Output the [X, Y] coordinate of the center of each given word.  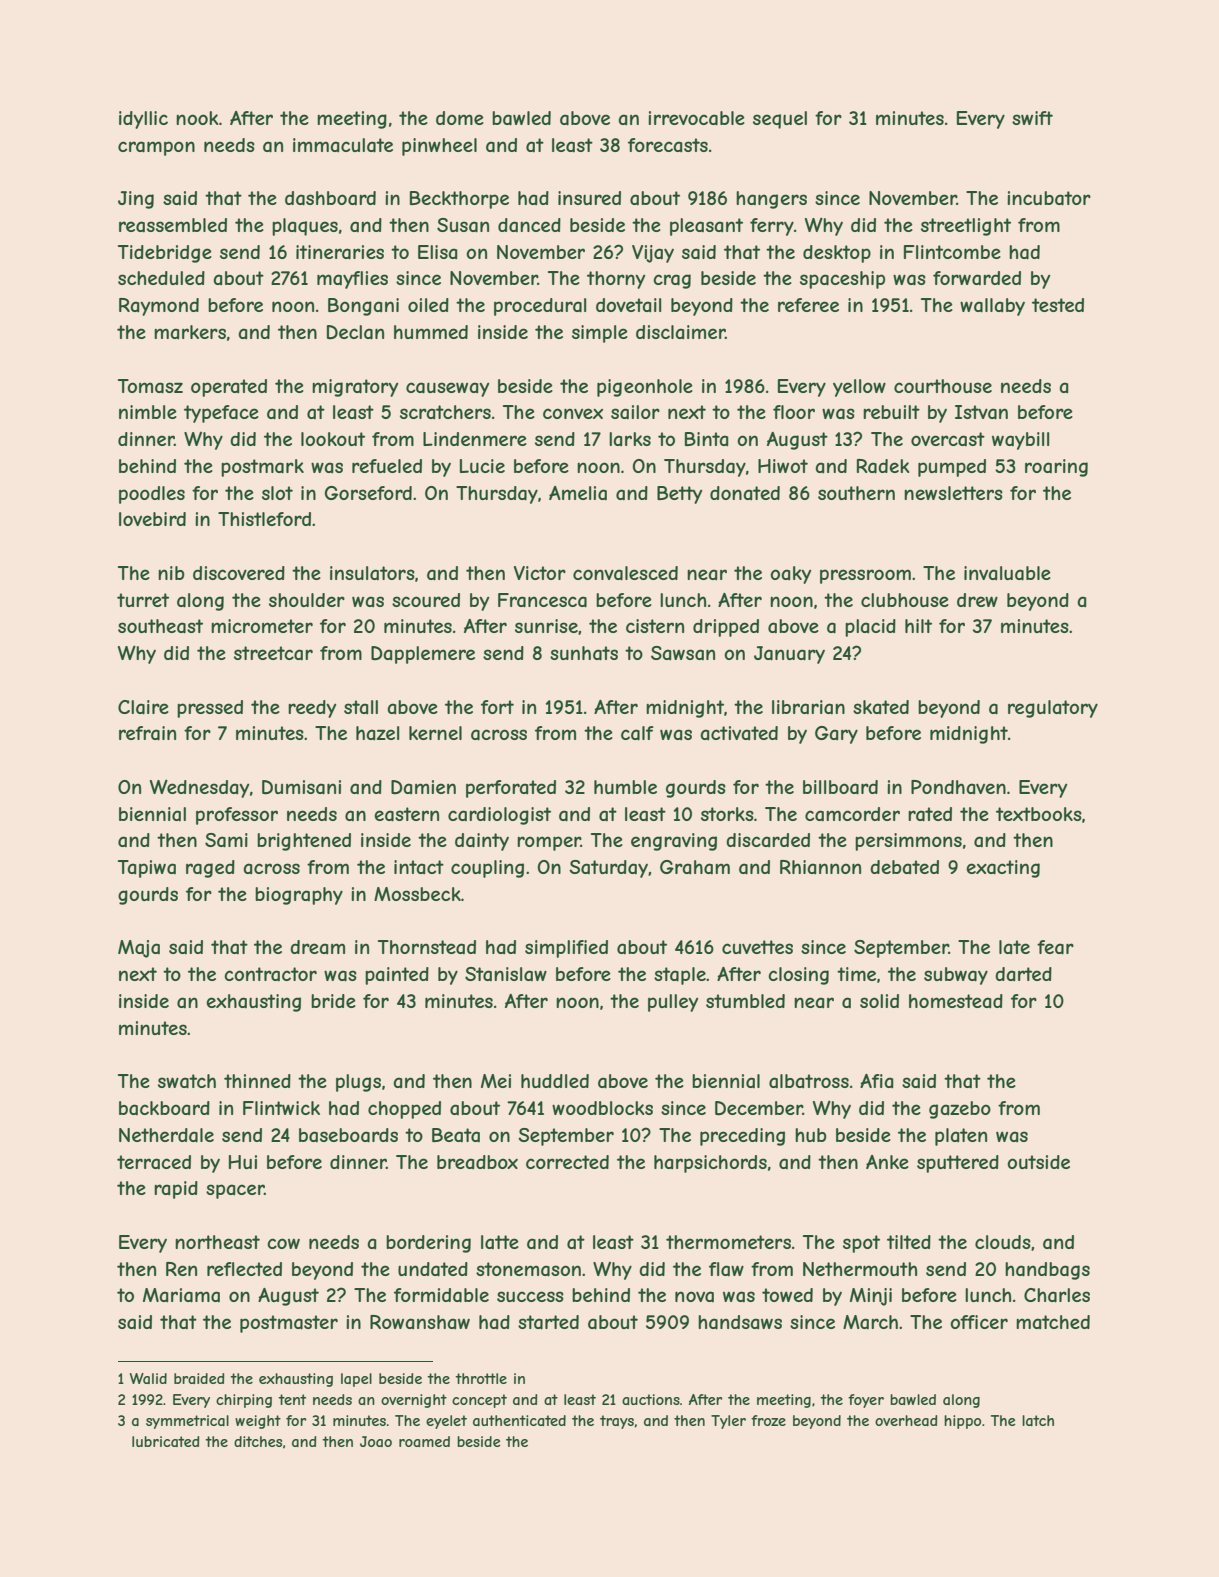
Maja [139, 949]
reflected [244, 1269]
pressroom [865, 576]
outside [1038, 1162]
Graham [695, 867]
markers [190, 332]
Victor [540, 573]
